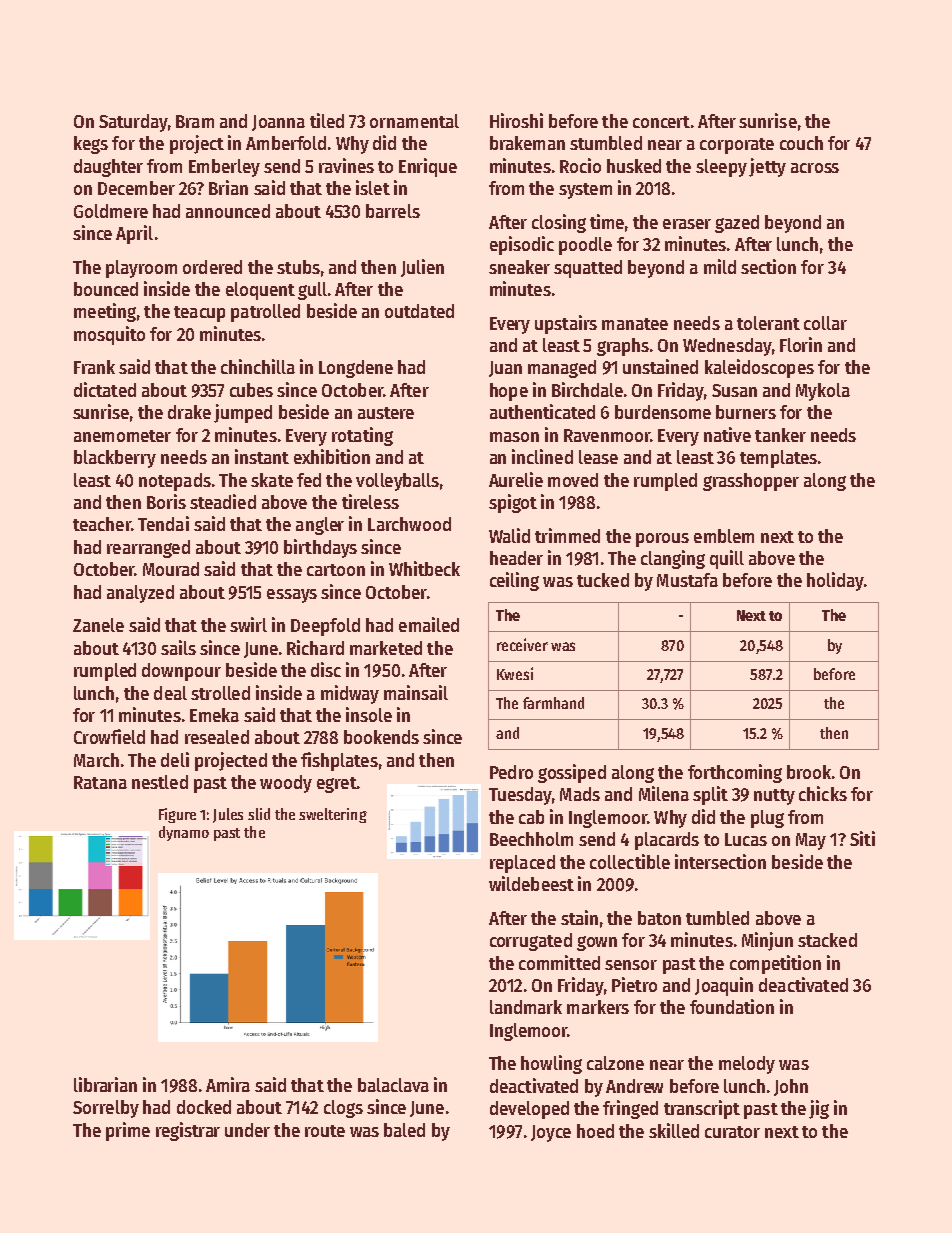 The width and height of the document is (952, 1233). Describe the element at coordinates (737, 224) in the document. I see `gazed` at that location.
